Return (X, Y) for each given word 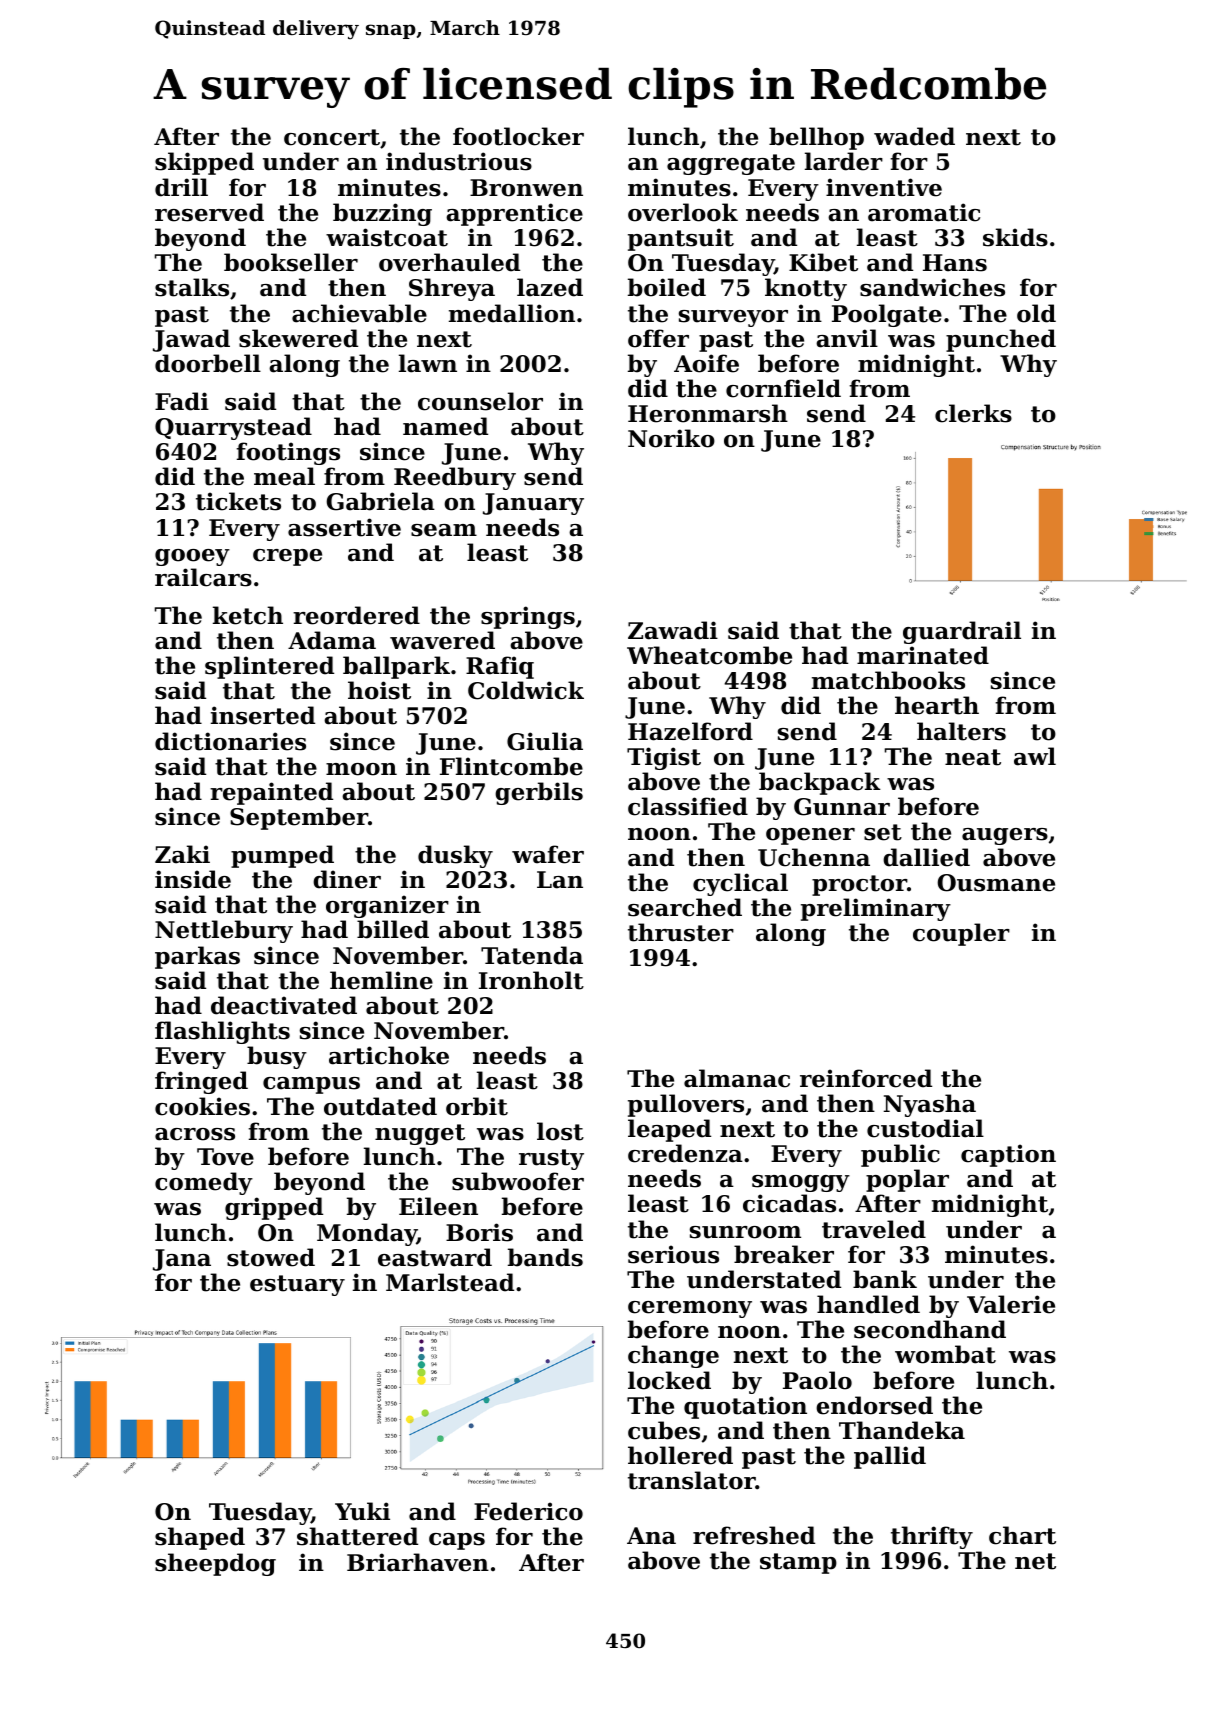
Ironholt (531, 980)
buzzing (382, 214)
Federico (528, 1511)
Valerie (1011, 1304)
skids (1015, 237)
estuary (297, 1285)
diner (347, 879)
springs (528, 617)
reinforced (866, 1078)
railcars (203, 577)
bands (545, 1257)
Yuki (362, 1511)
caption (1008, 1155)
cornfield (783, 388)
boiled (667, 287)
